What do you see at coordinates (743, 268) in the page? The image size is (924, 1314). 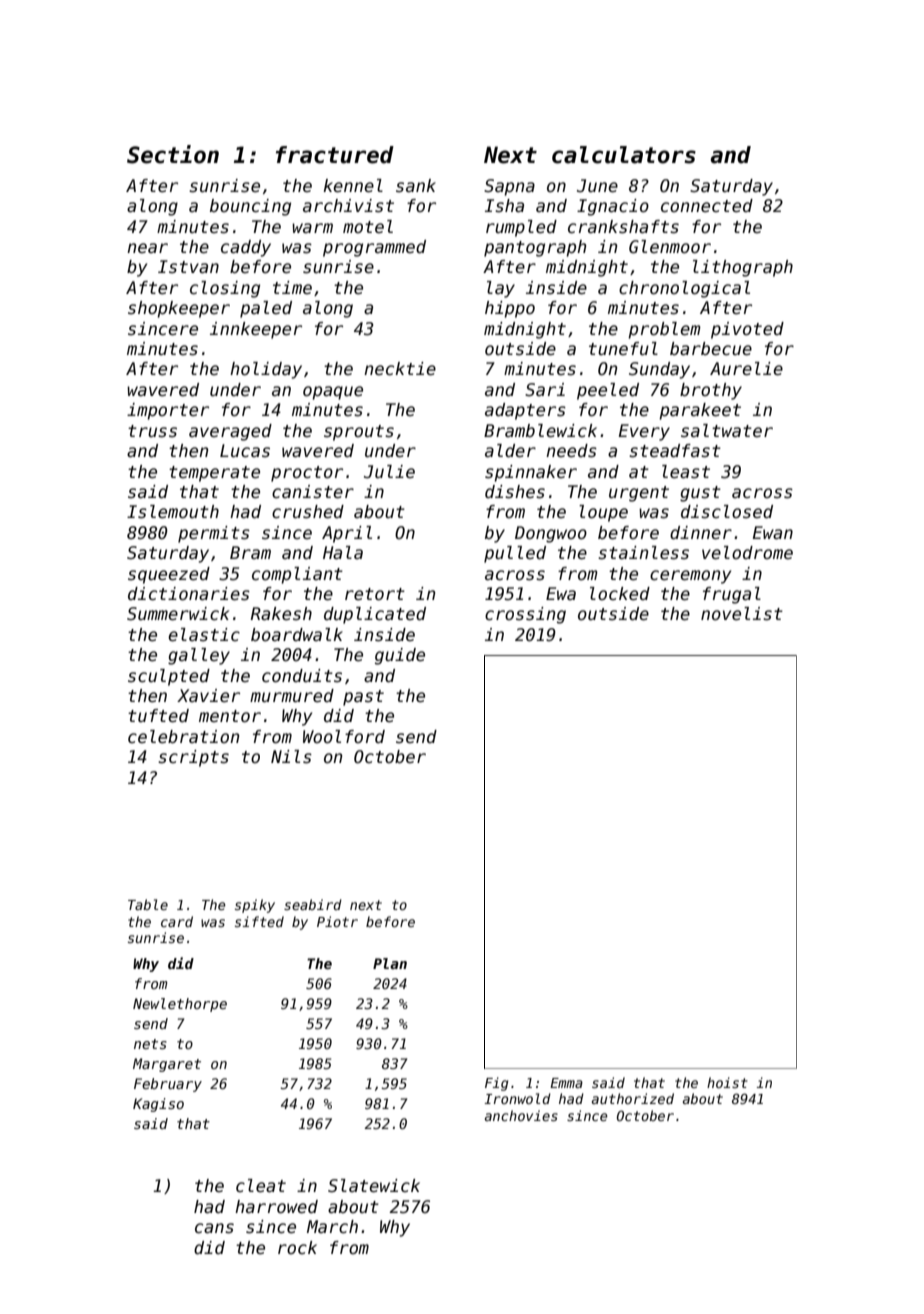 I see `lithograph` at bounding box center [743, 268].
